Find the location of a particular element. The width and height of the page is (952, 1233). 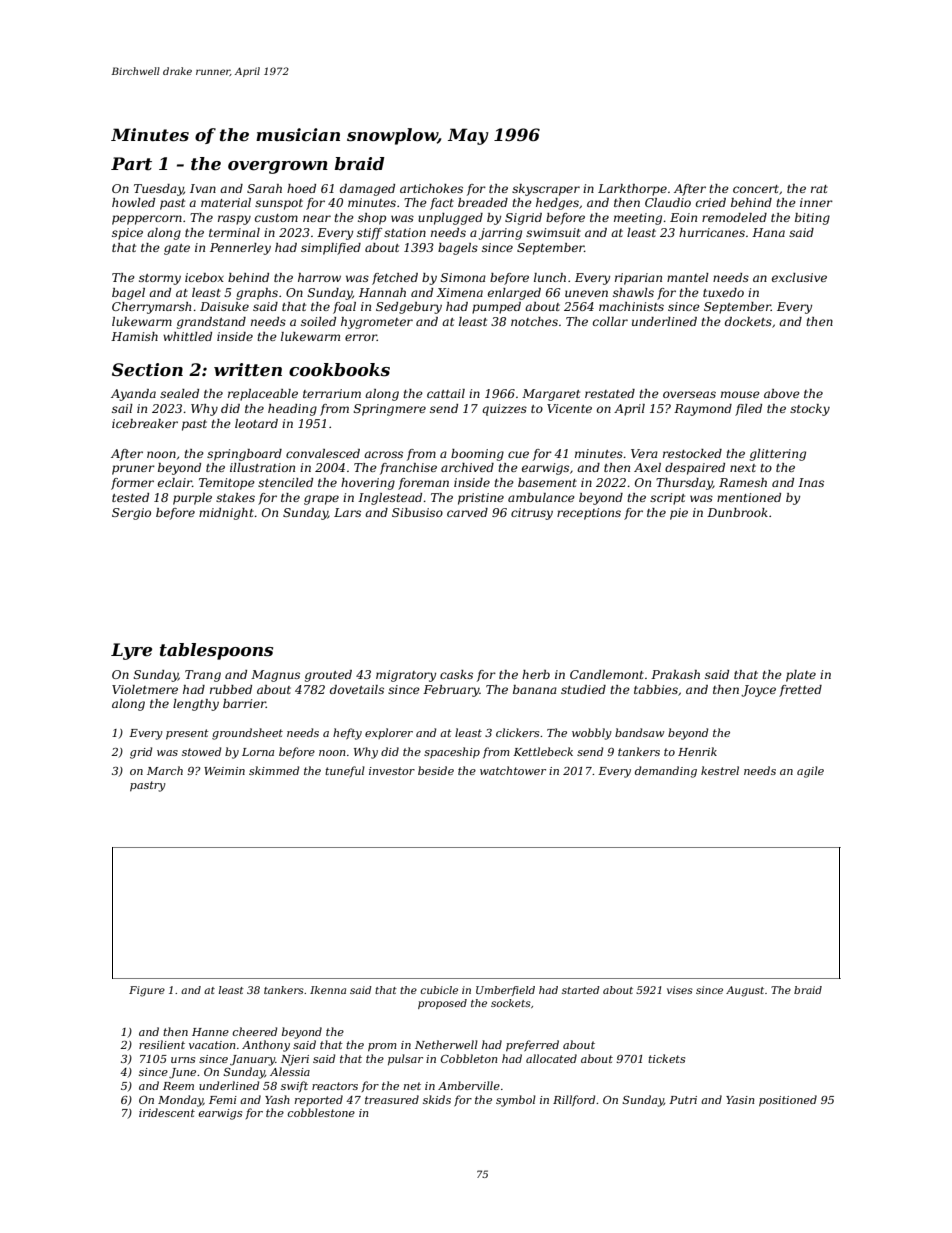

demanding is located at coordinates (666, 772).
